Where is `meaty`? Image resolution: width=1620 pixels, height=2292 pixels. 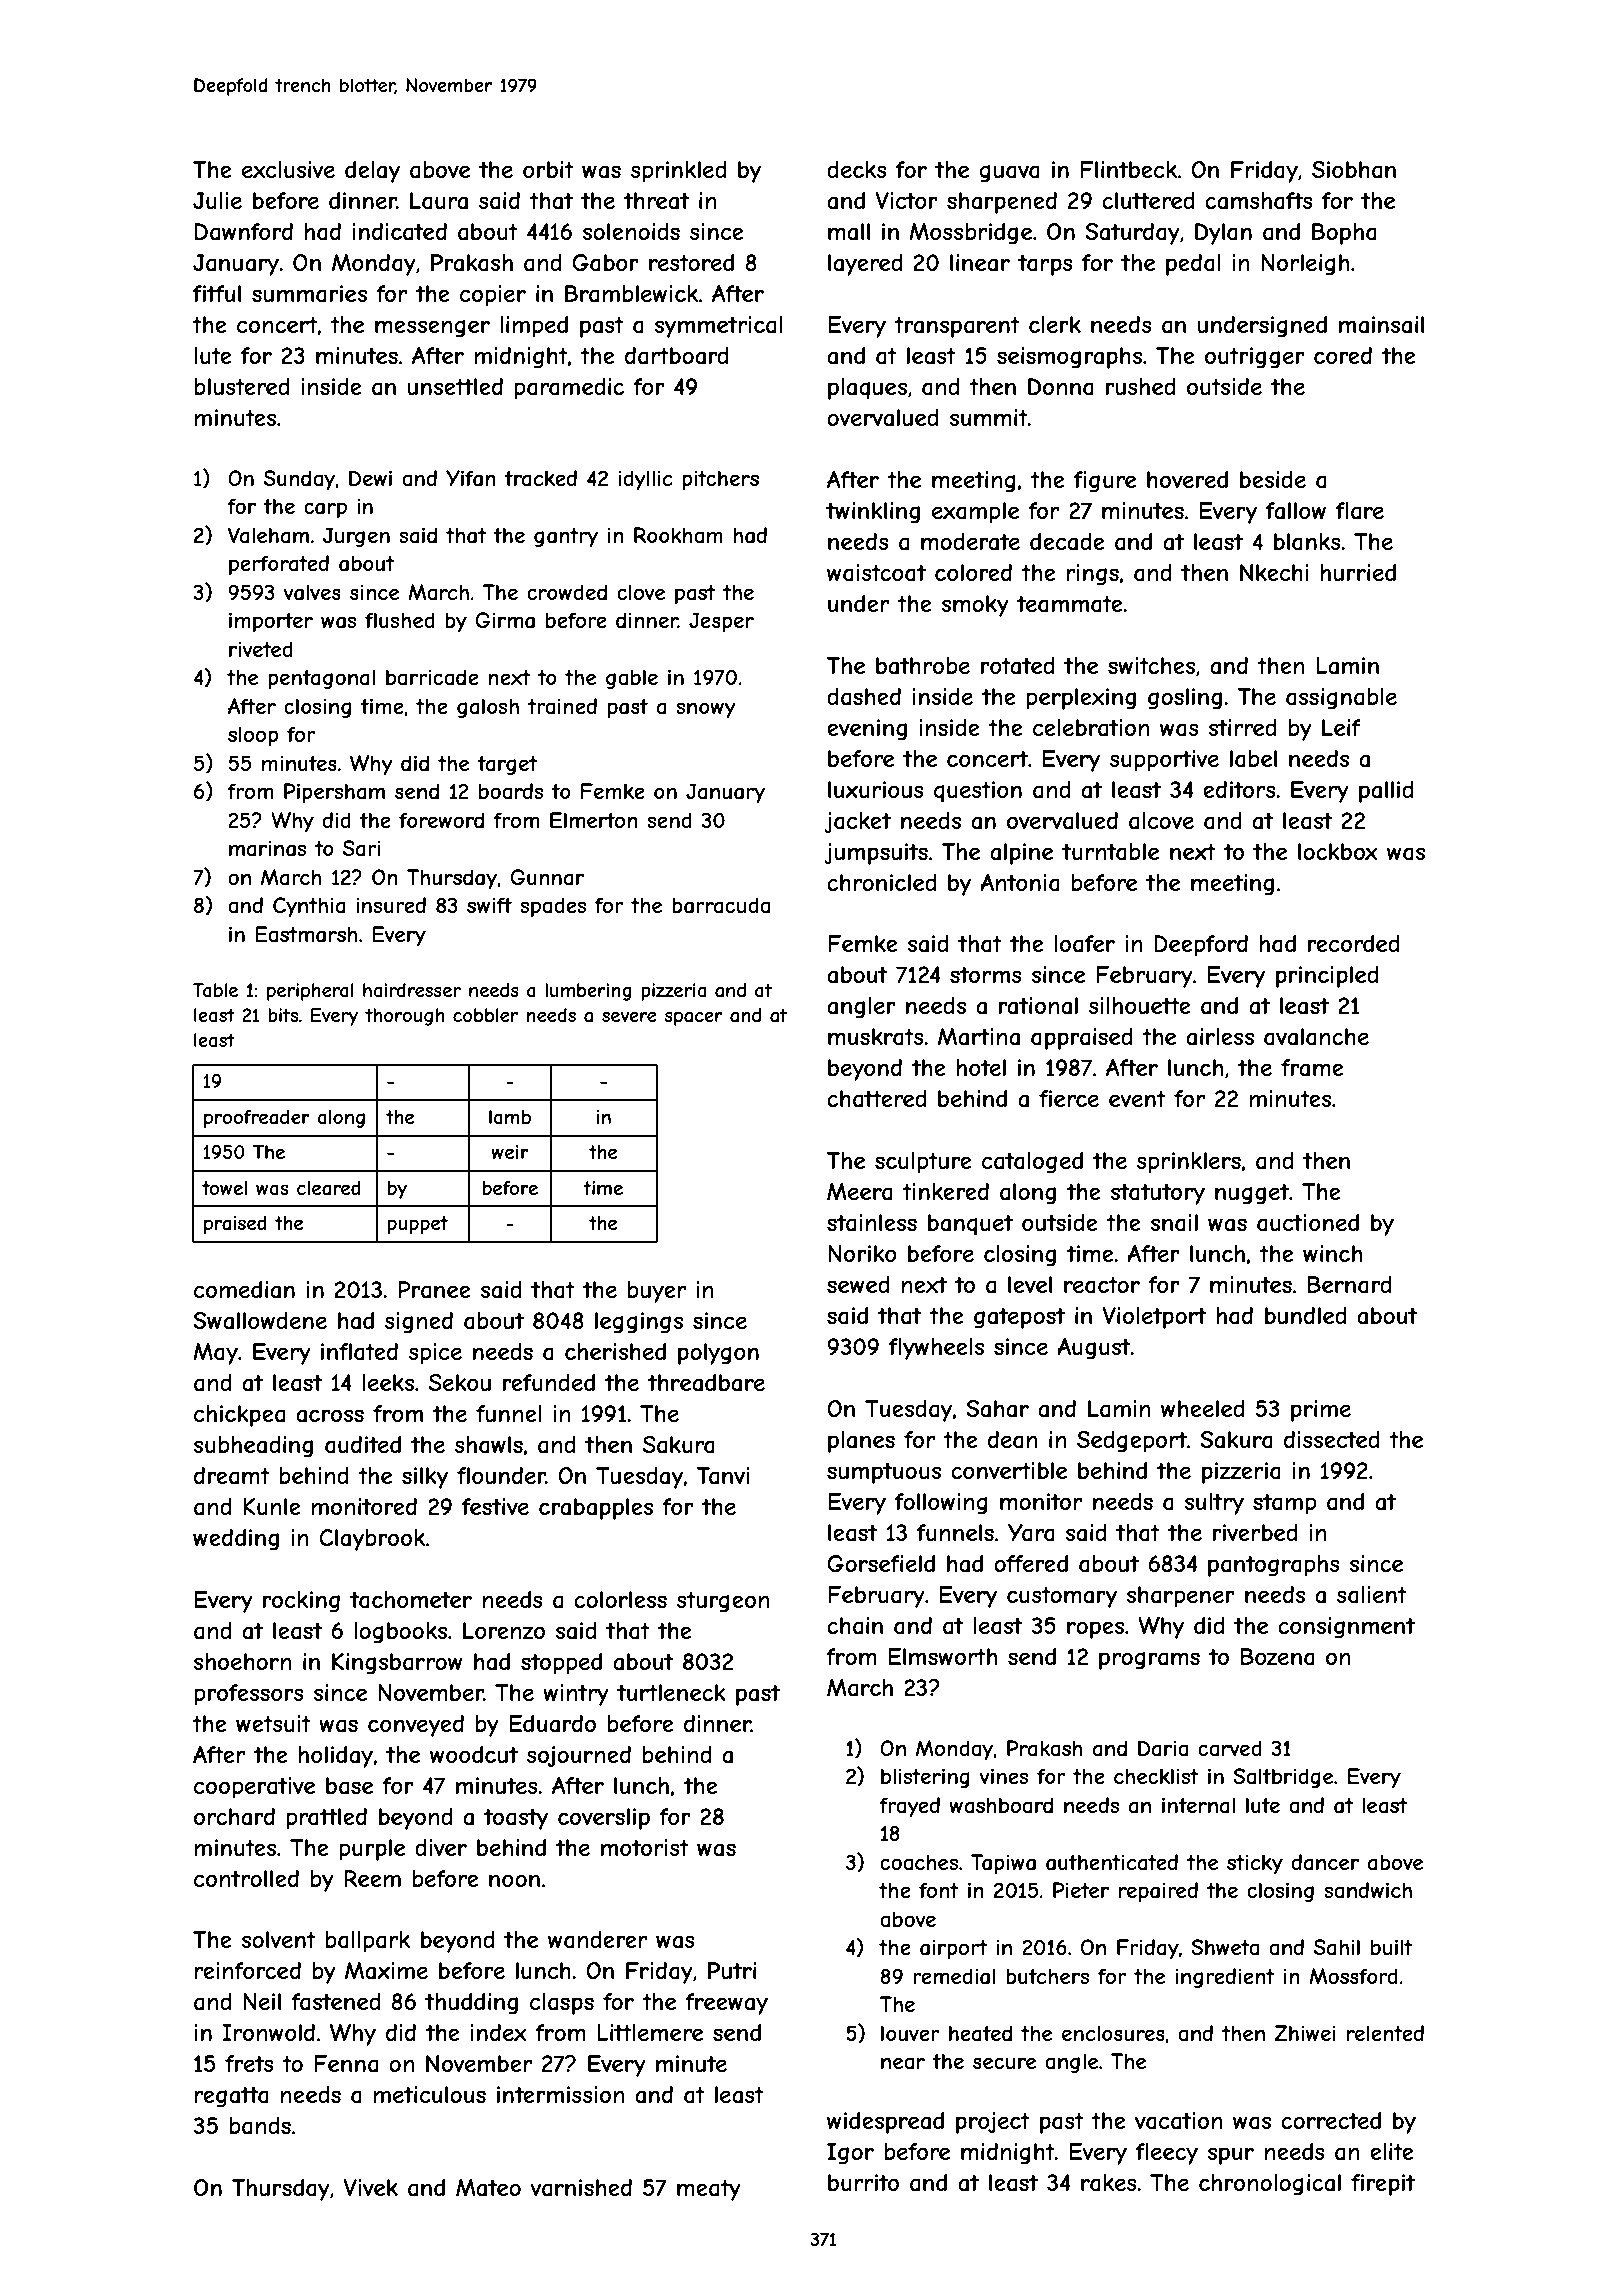 meaty is located at coordinates (709, 2190).
